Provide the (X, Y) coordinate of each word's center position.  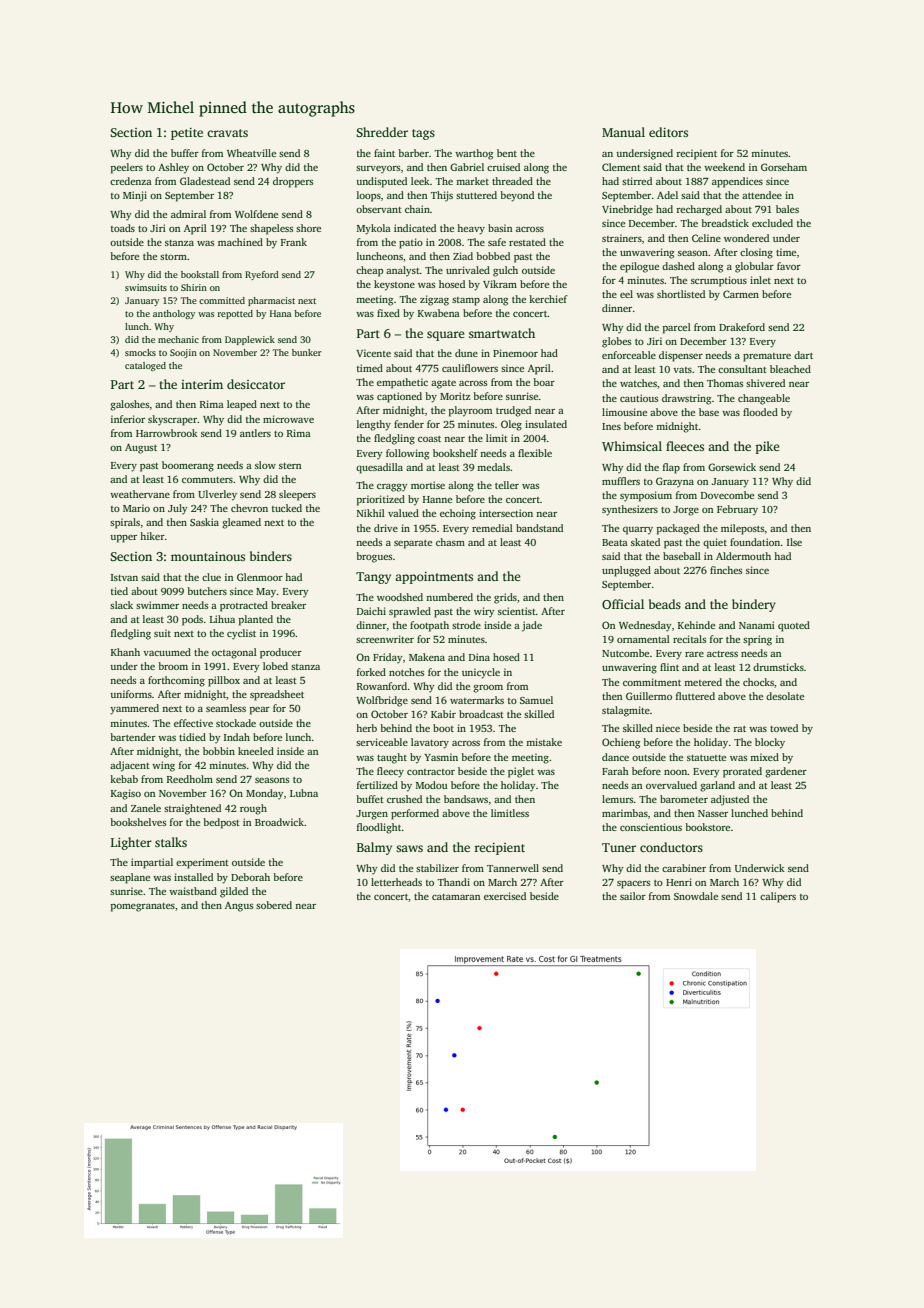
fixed (388, 313)
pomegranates (143, 907)
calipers (778, 897)
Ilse (794, 542)
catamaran (456, 897)
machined (240, 242)
